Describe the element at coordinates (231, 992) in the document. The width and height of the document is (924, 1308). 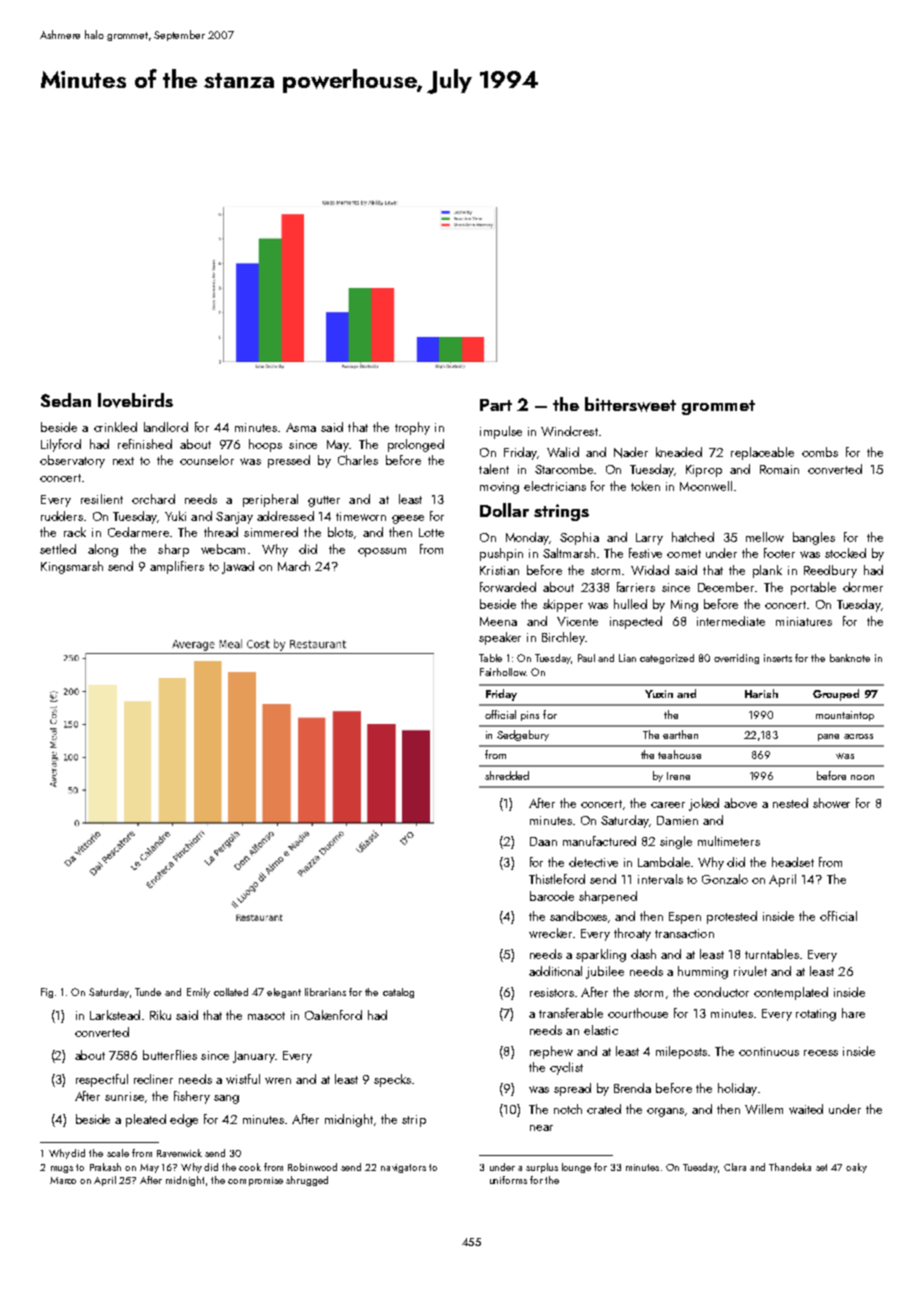
I see `collated` at that location.
